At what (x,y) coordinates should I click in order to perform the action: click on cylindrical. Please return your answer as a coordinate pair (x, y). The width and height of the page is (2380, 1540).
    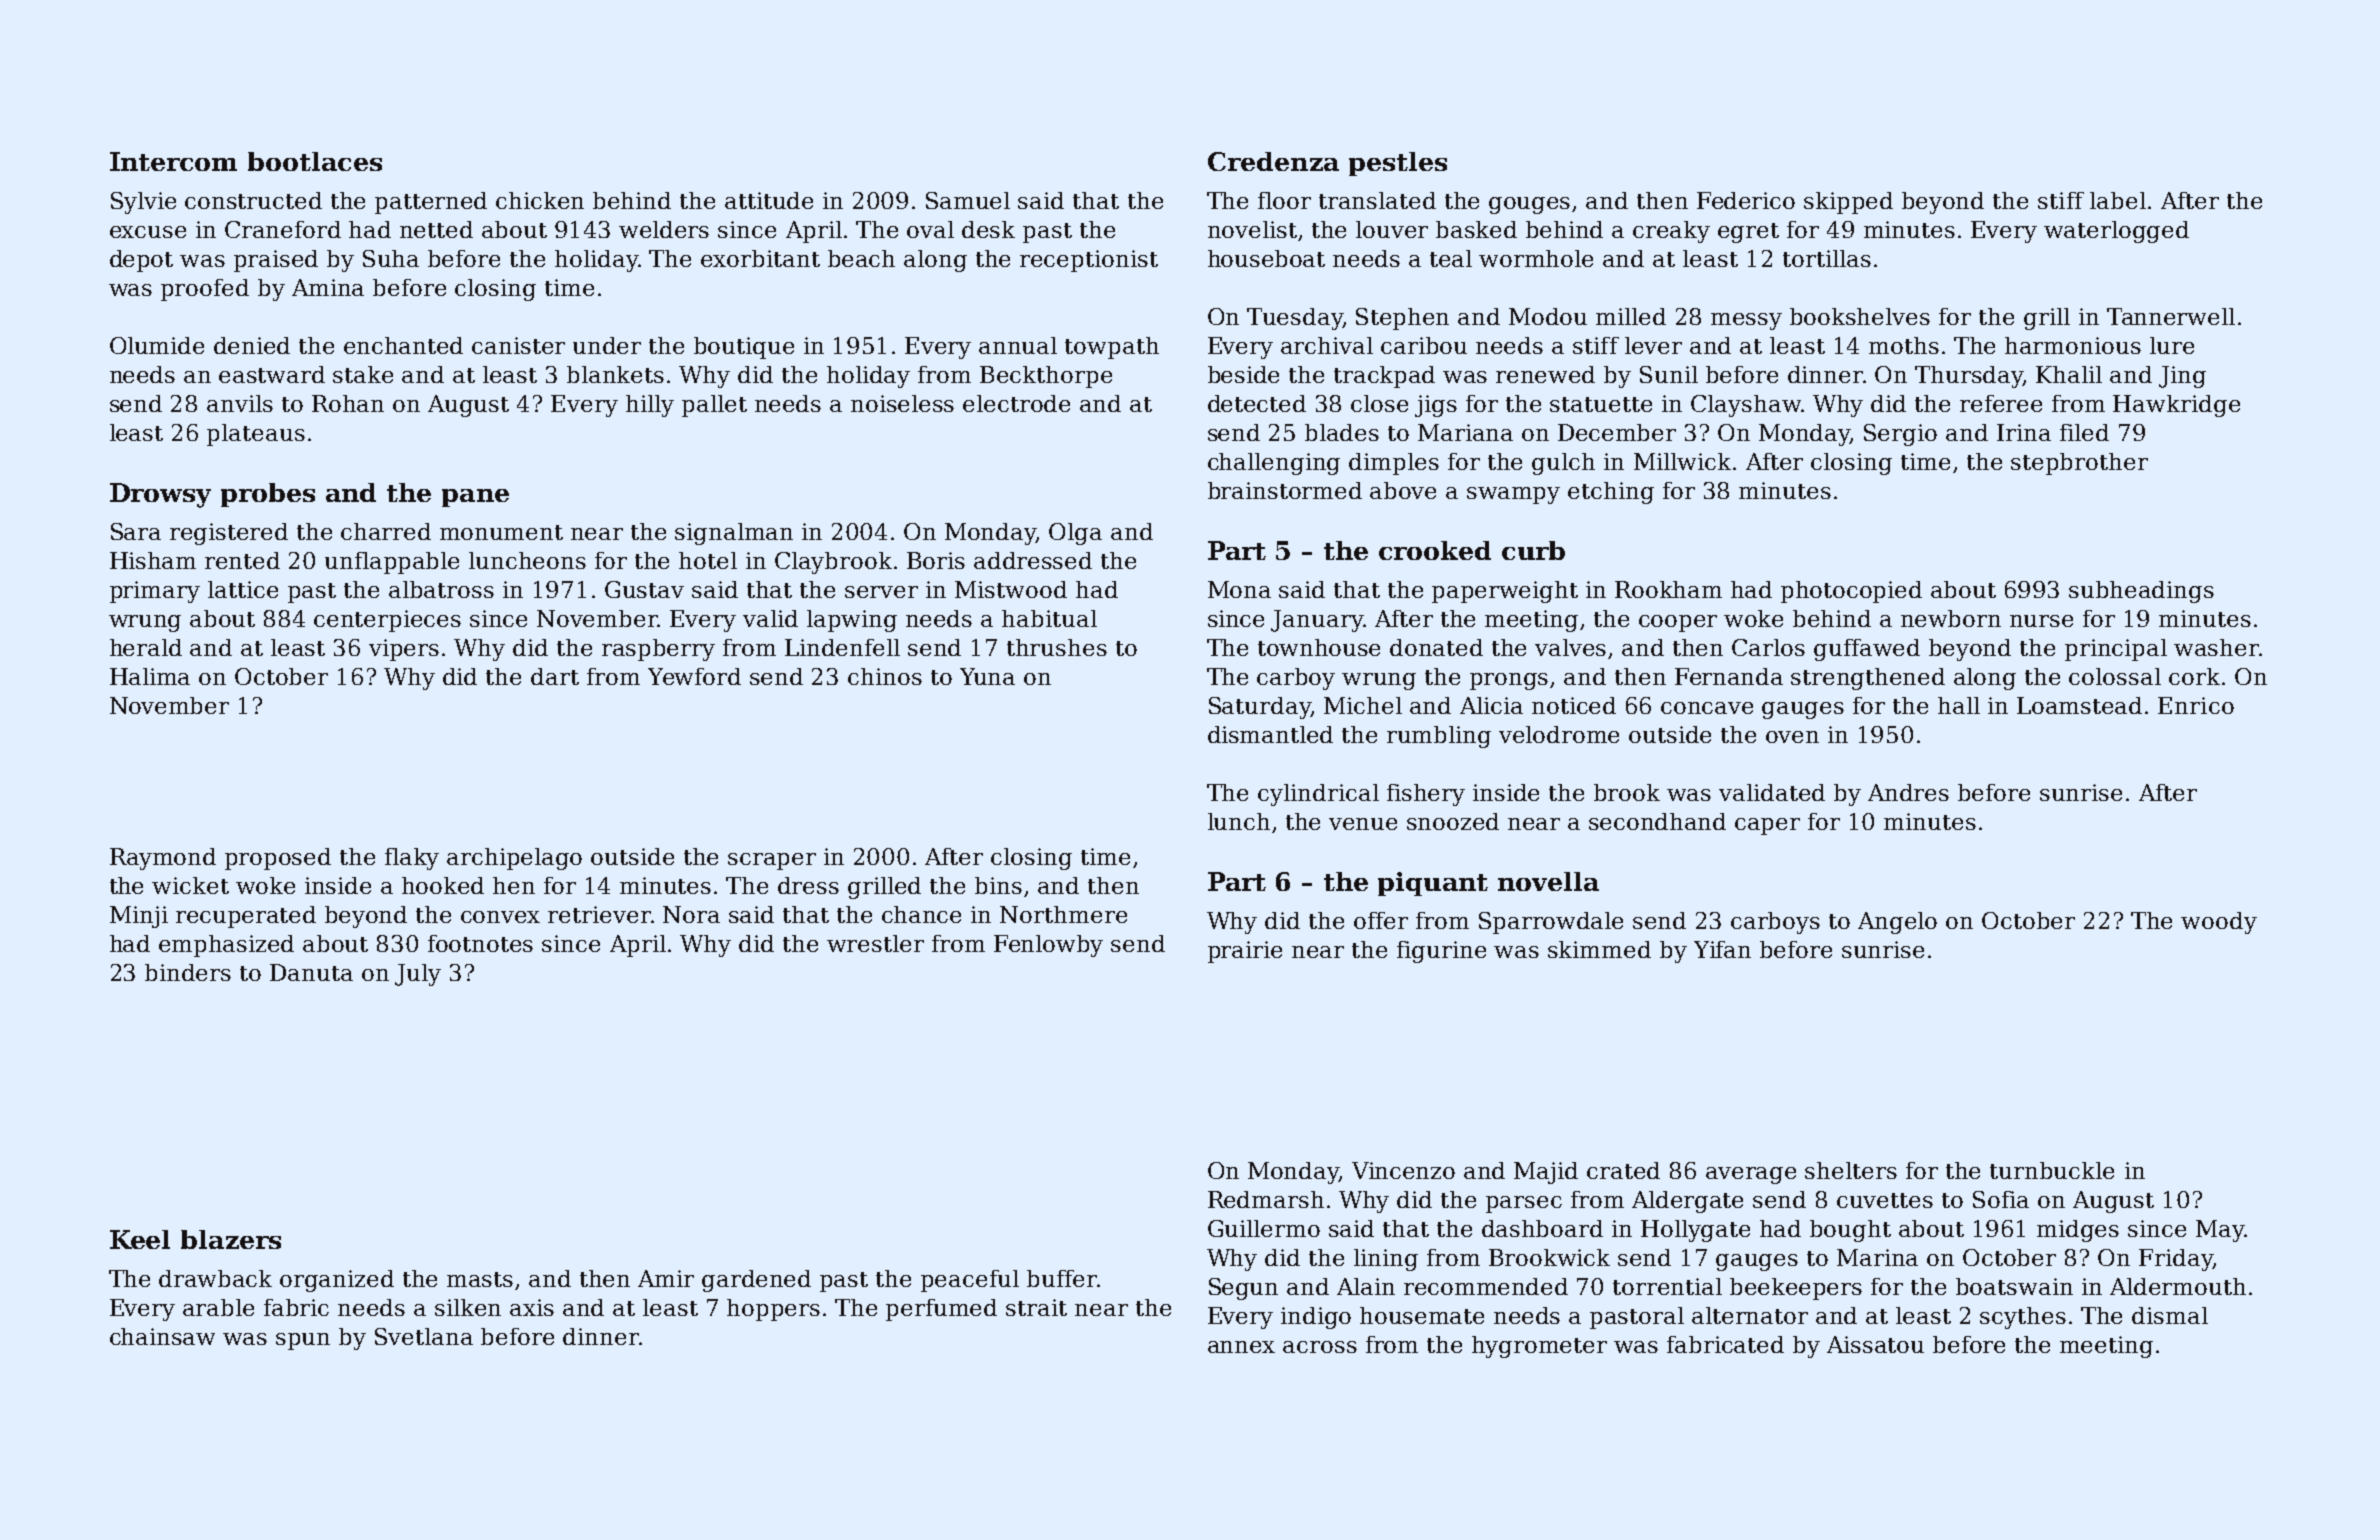
    Looking at the image, I should click on (1318, 795).
